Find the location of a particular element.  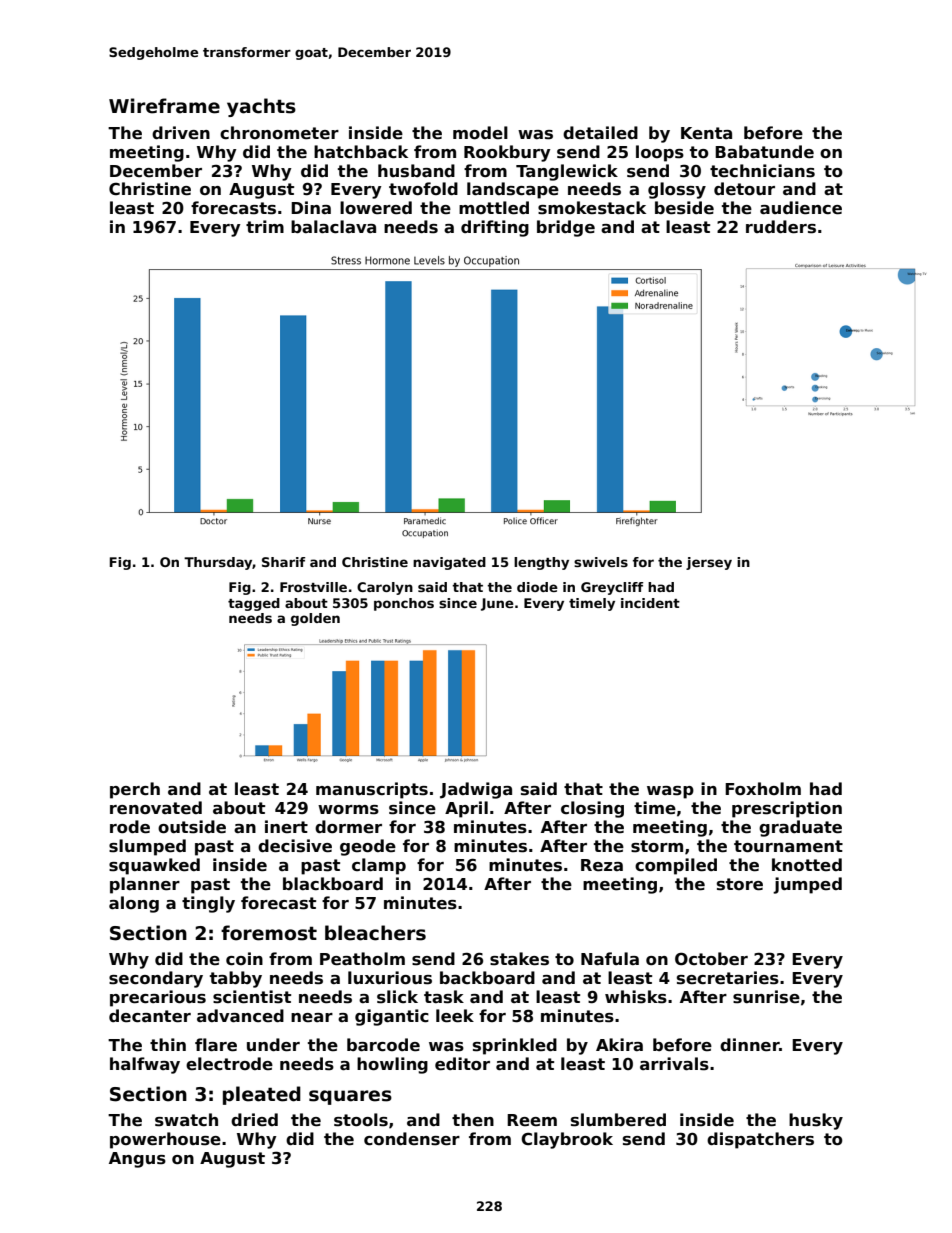

husky is located at coordinates (816, 1121).
